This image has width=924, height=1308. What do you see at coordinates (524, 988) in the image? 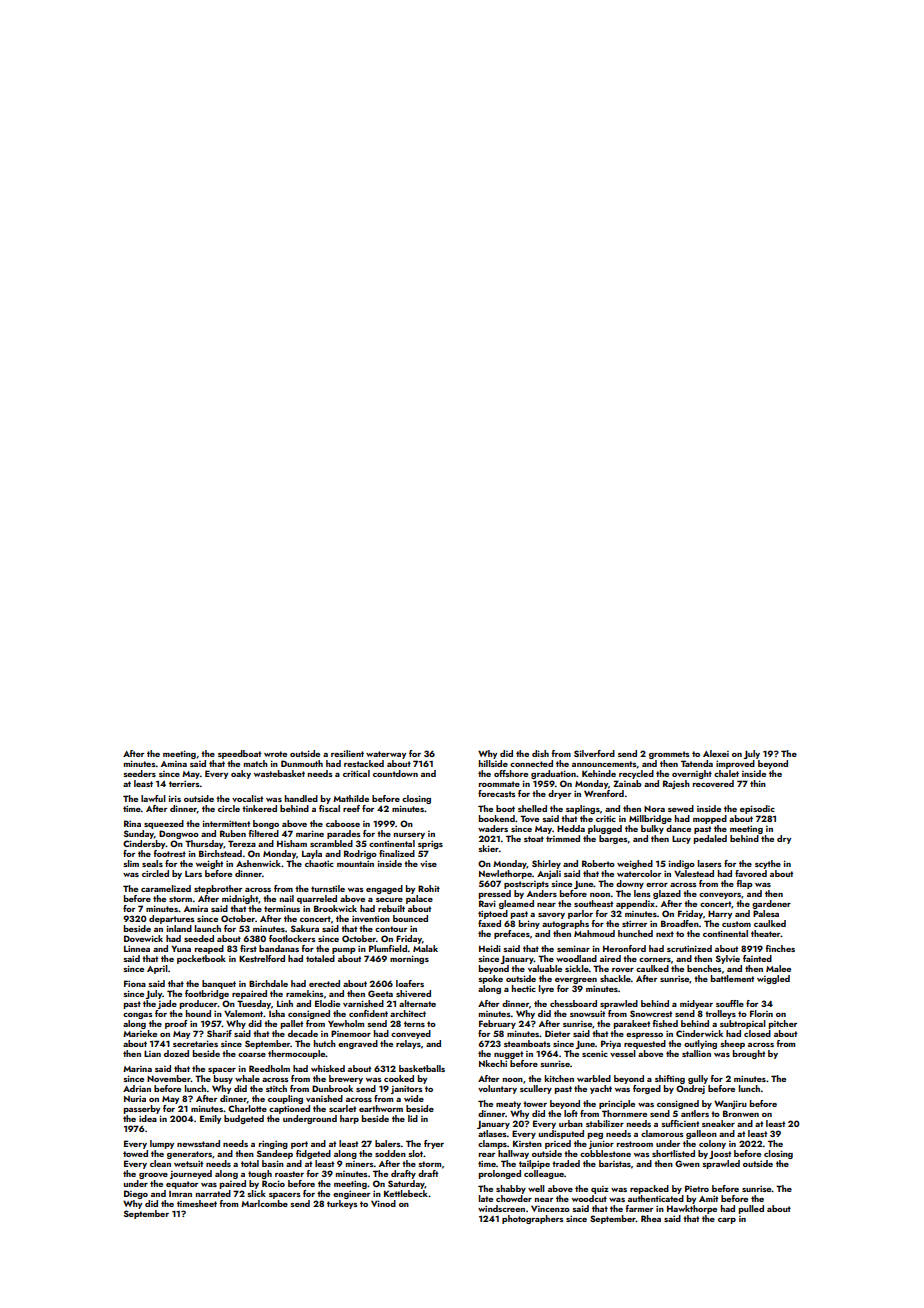
I see `hectic` at bounding box center [524, 988].
